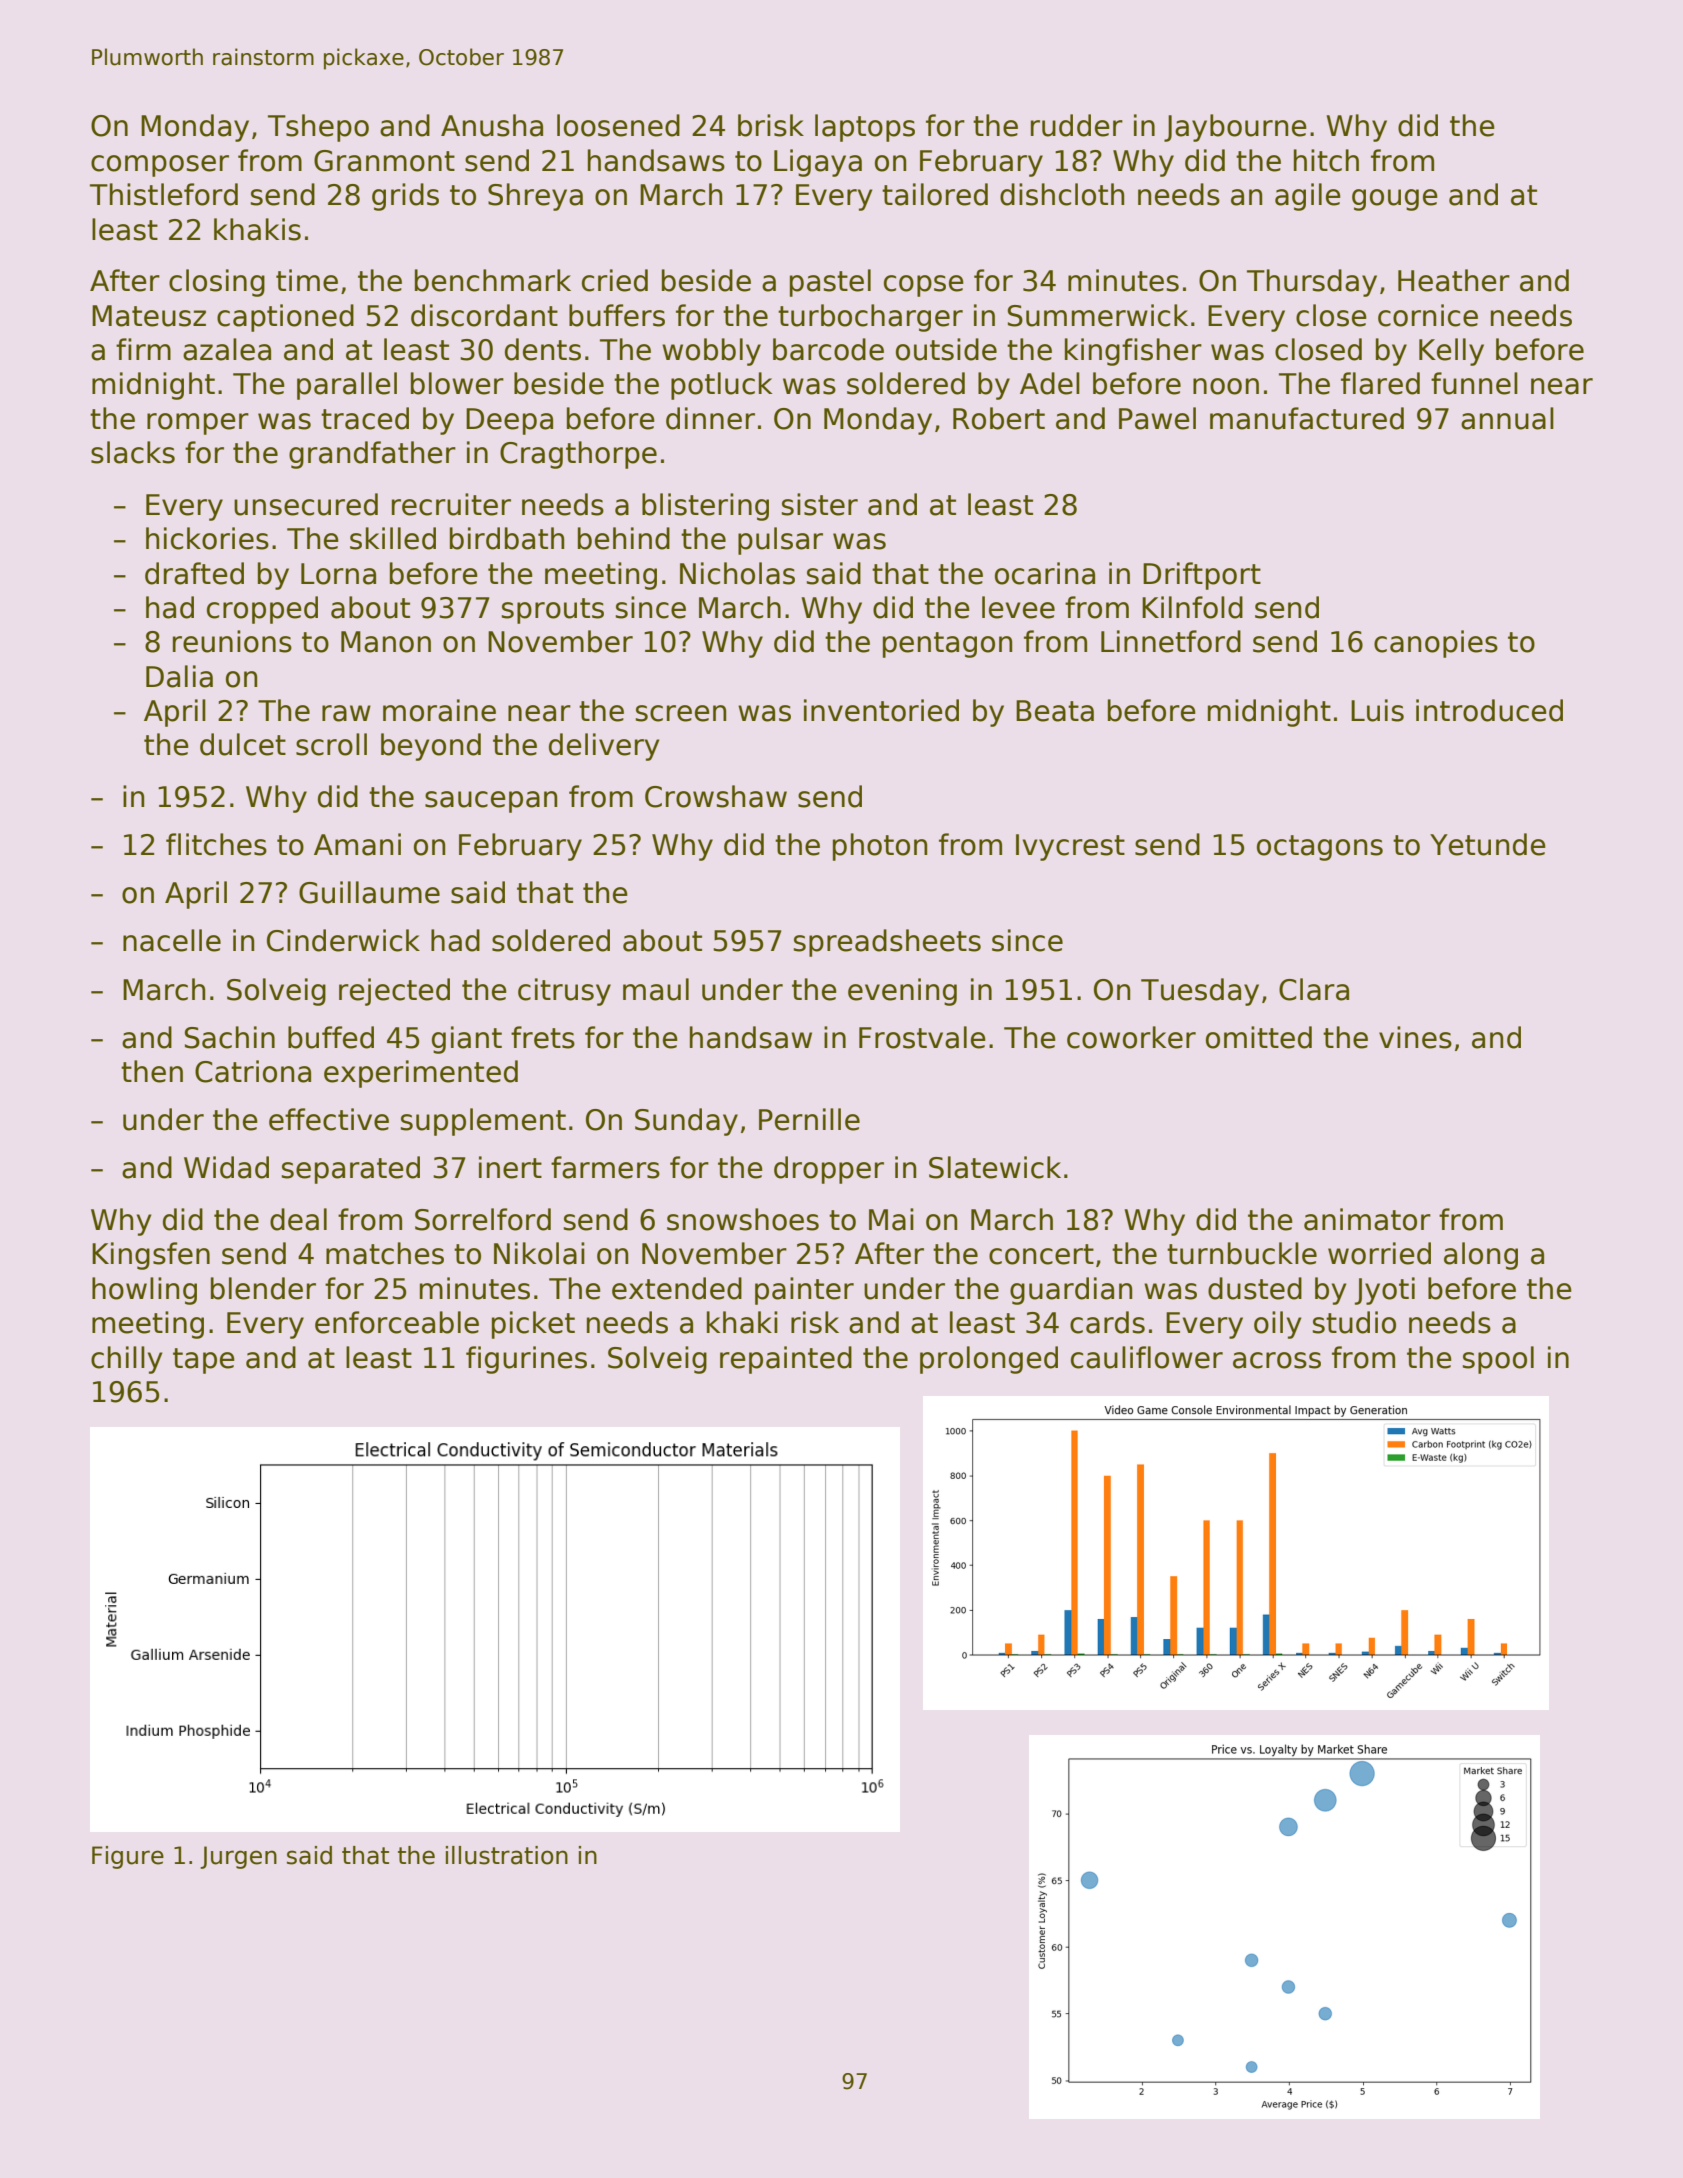 This screenshot has width=1683, height=2178. Describe the element at coordinates (238, 1857) in the screenshot. I see `Jurgen` at that location.
